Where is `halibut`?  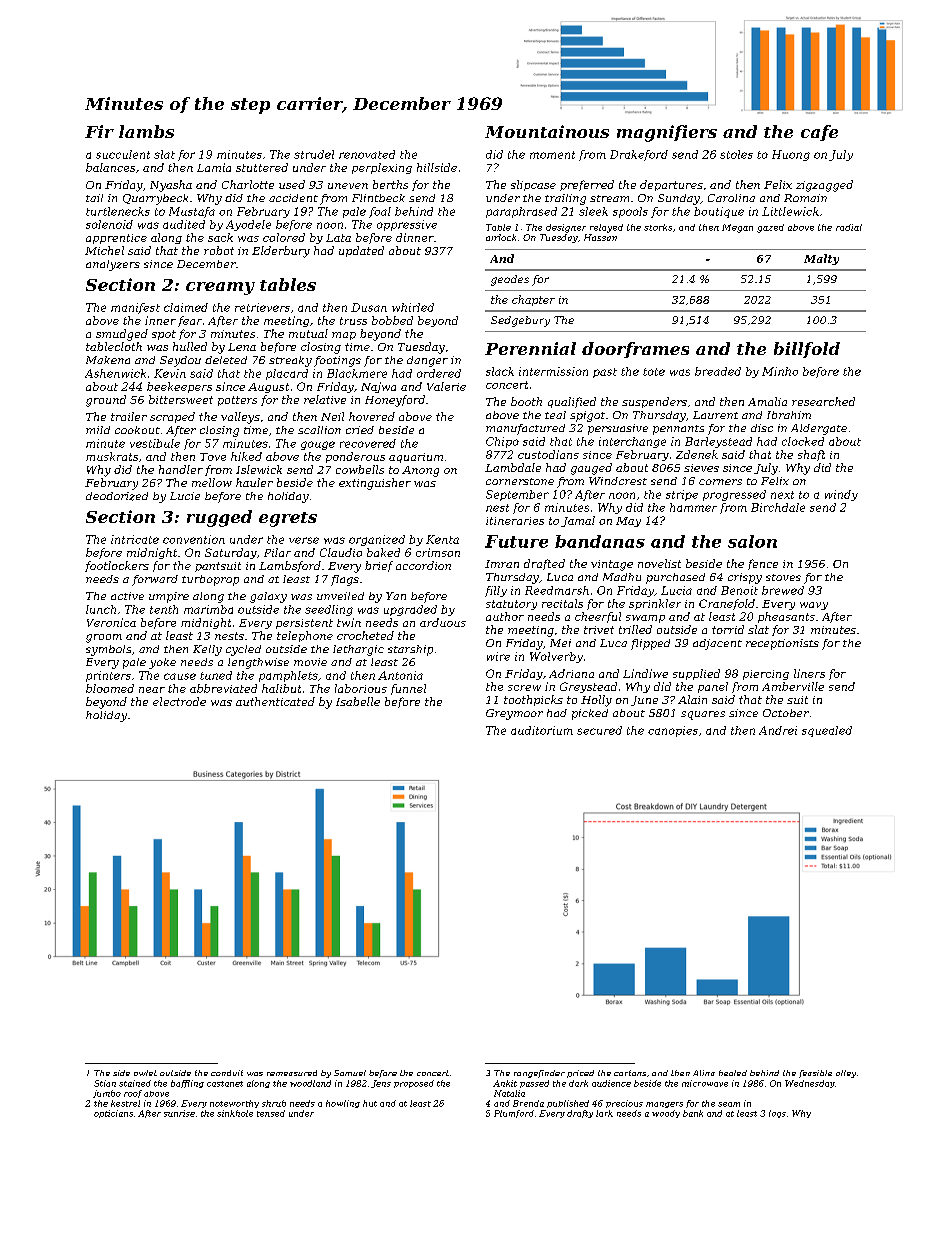
halibut is located at coordinates (281, 688).
